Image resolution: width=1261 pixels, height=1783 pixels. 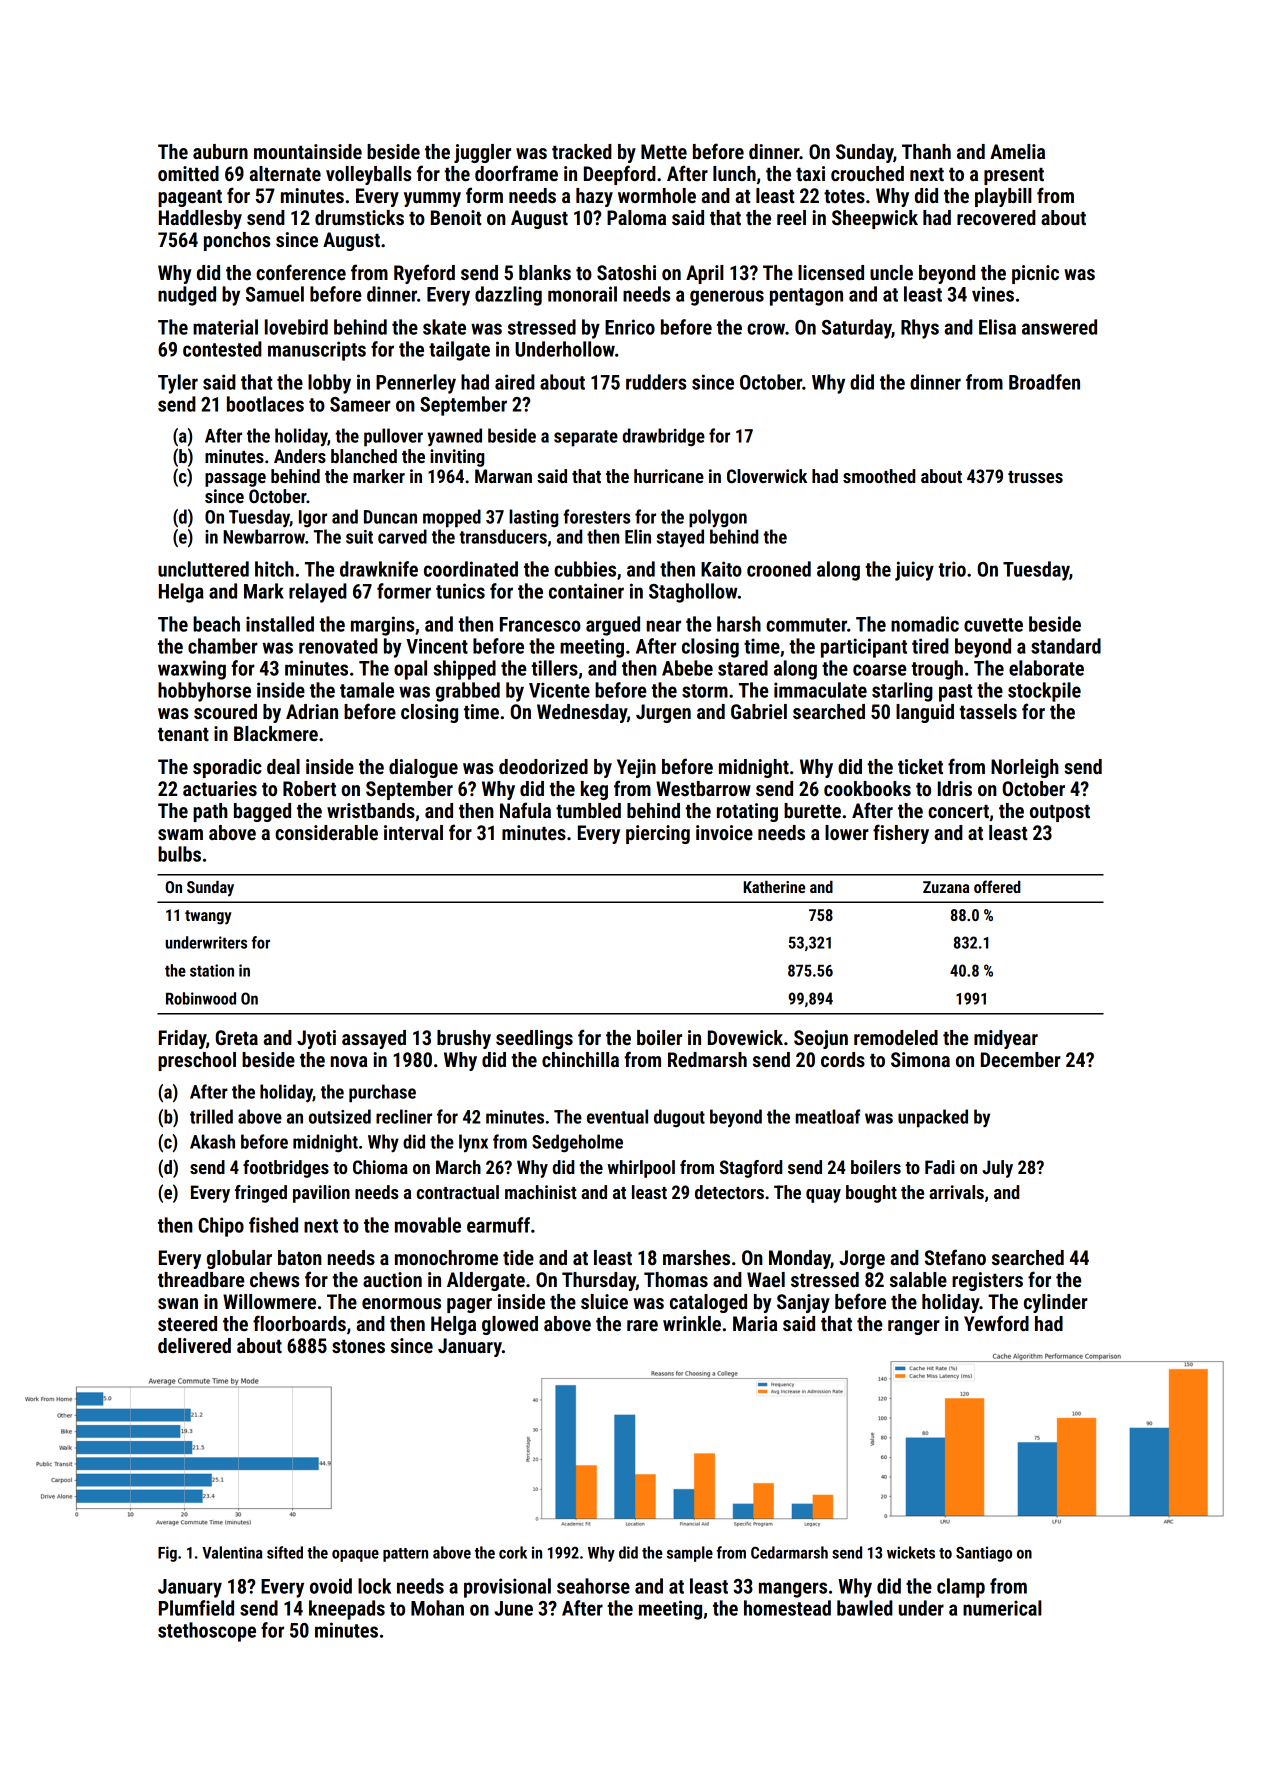 What do you see at coordinates (993, 294) in the screenshot?
I see `vines` at bounding box center [993, 294].
